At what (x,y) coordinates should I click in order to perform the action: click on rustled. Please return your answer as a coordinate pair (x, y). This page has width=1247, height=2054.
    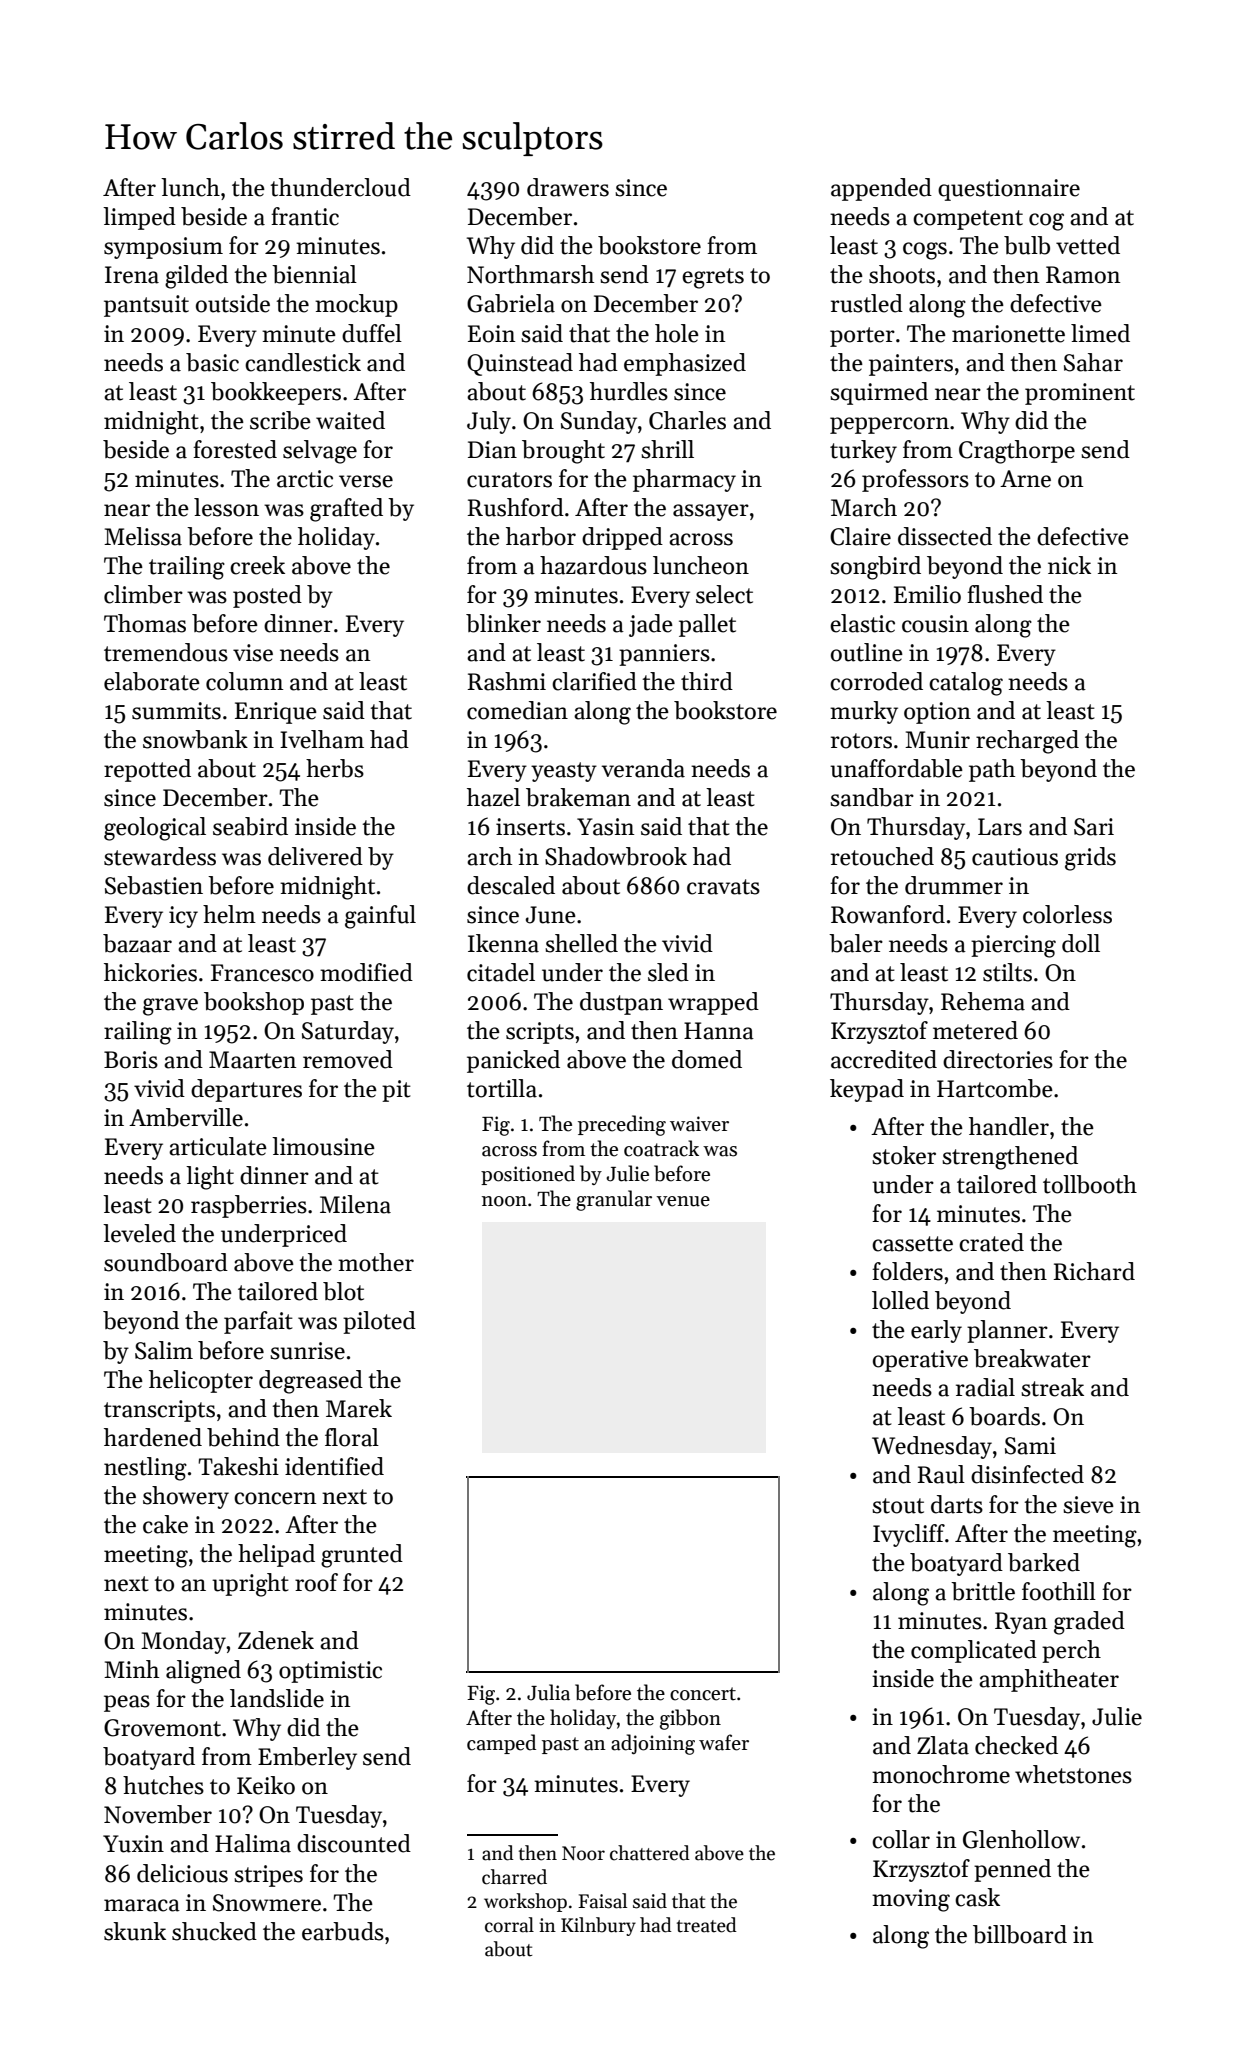
    Looking at the image, I should click on (867, 303).
